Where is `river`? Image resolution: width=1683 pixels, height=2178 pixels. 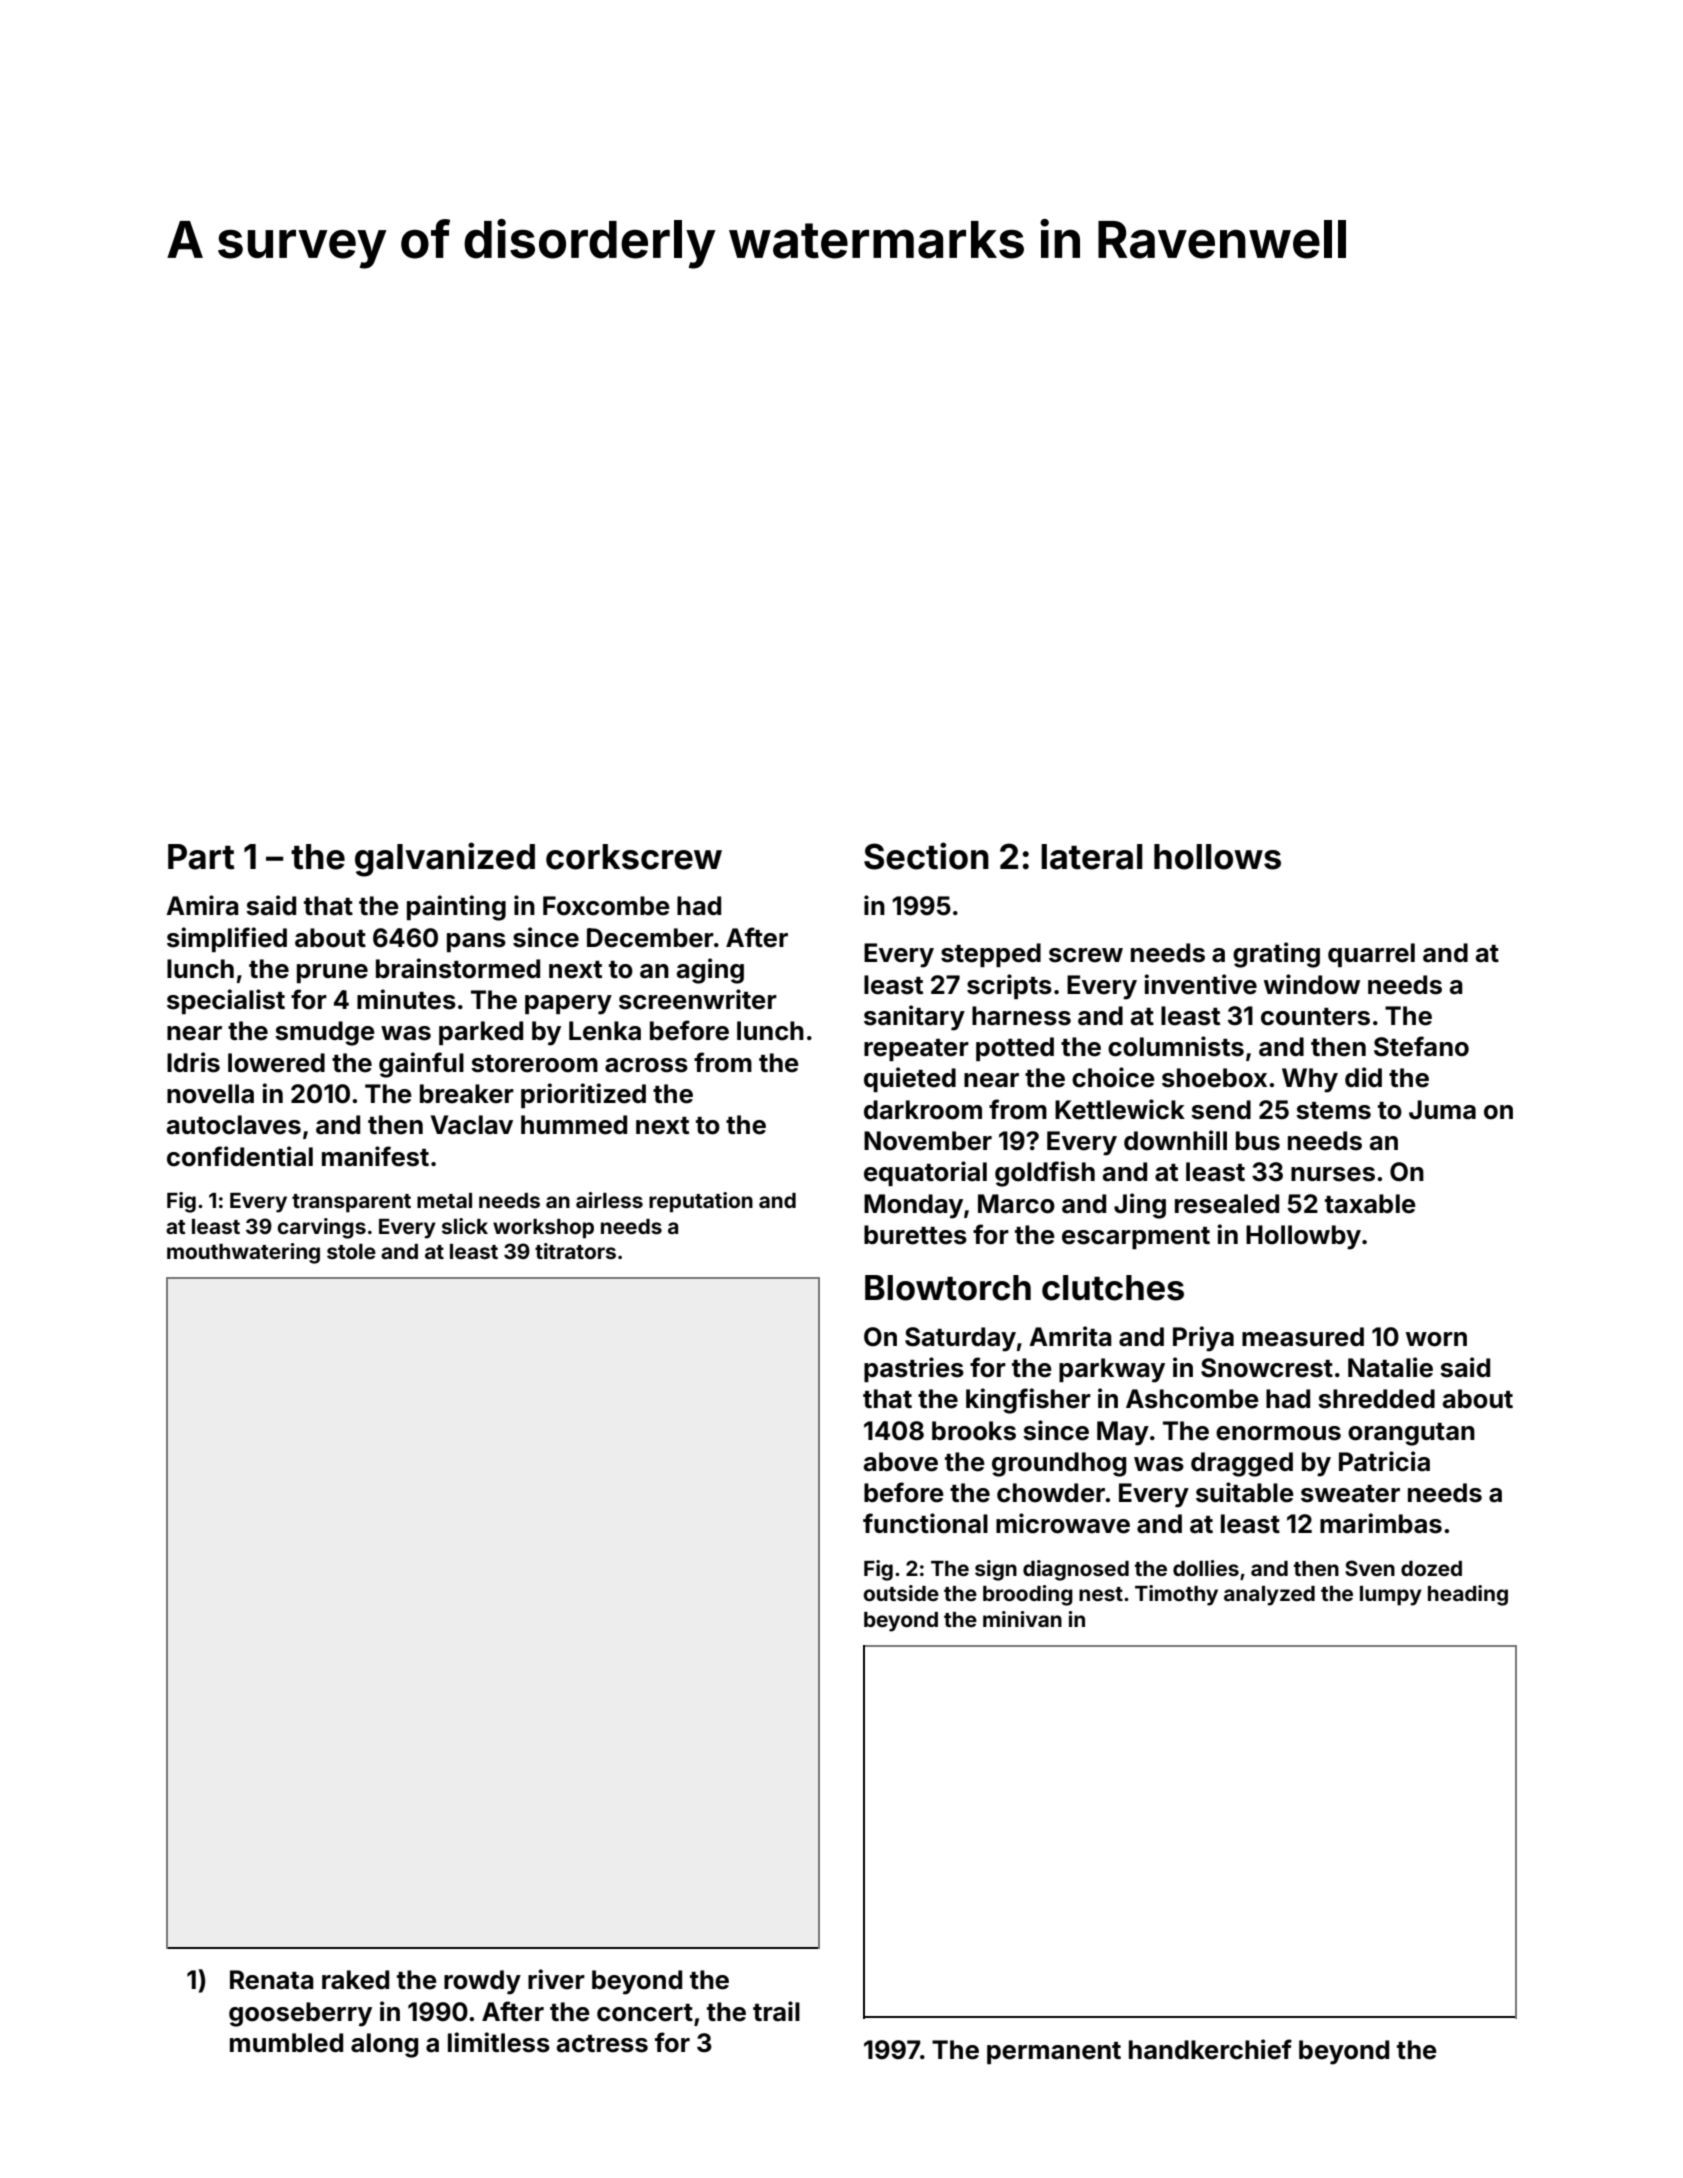 river is located at coordinates (556, 1979).
